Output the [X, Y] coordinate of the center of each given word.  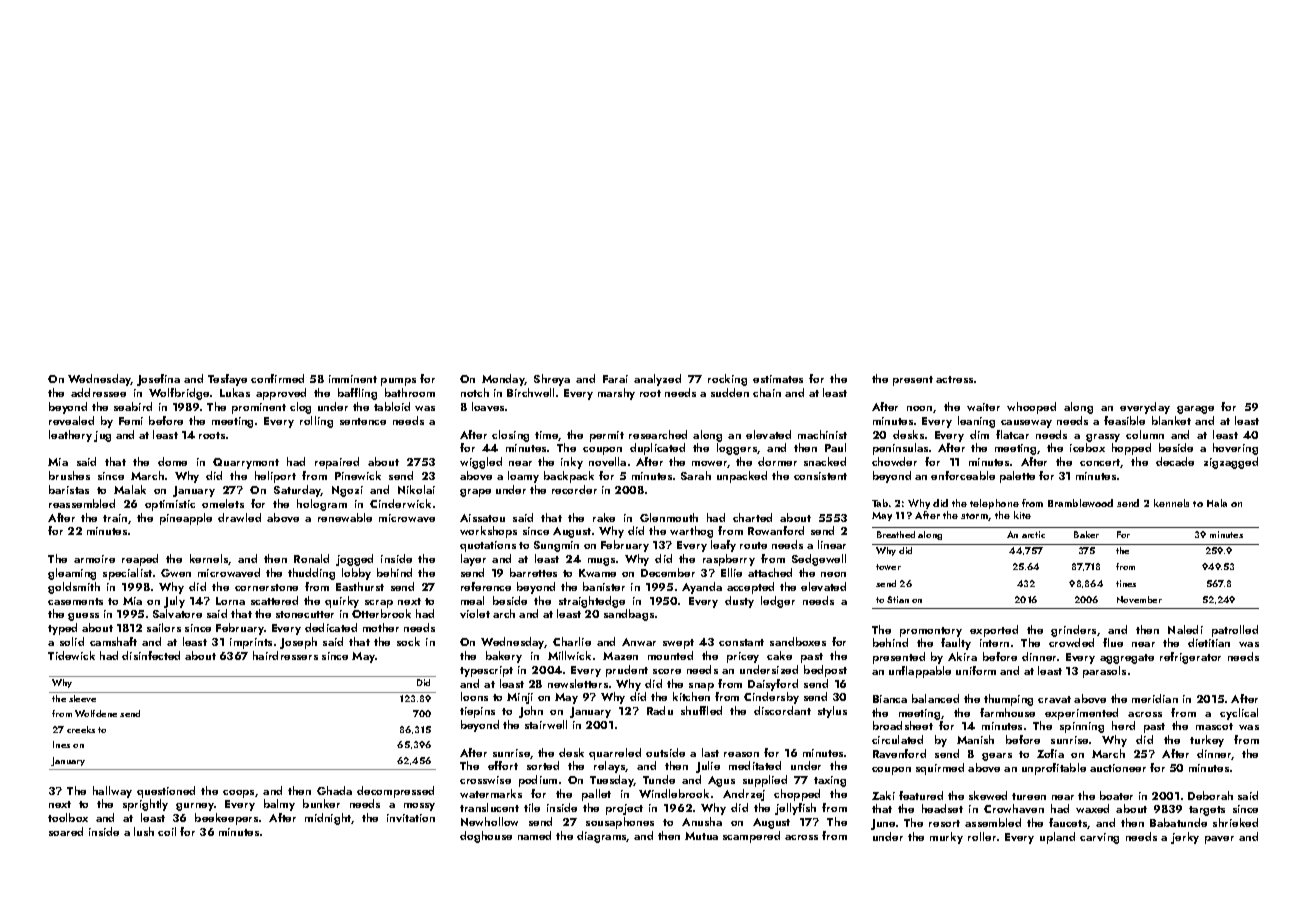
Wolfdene [96, 713]
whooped [1031, 408]
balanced [935, 698]
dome [172, 461]
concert [1100, 463]
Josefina [158, 380]
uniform [976, 670]
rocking [727, 380]
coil [167, 831]
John [531, 712]
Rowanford [776, 530]
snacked [825, 461]
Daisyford [773, 685]
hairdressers [285, 655]
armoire [94, 559]
